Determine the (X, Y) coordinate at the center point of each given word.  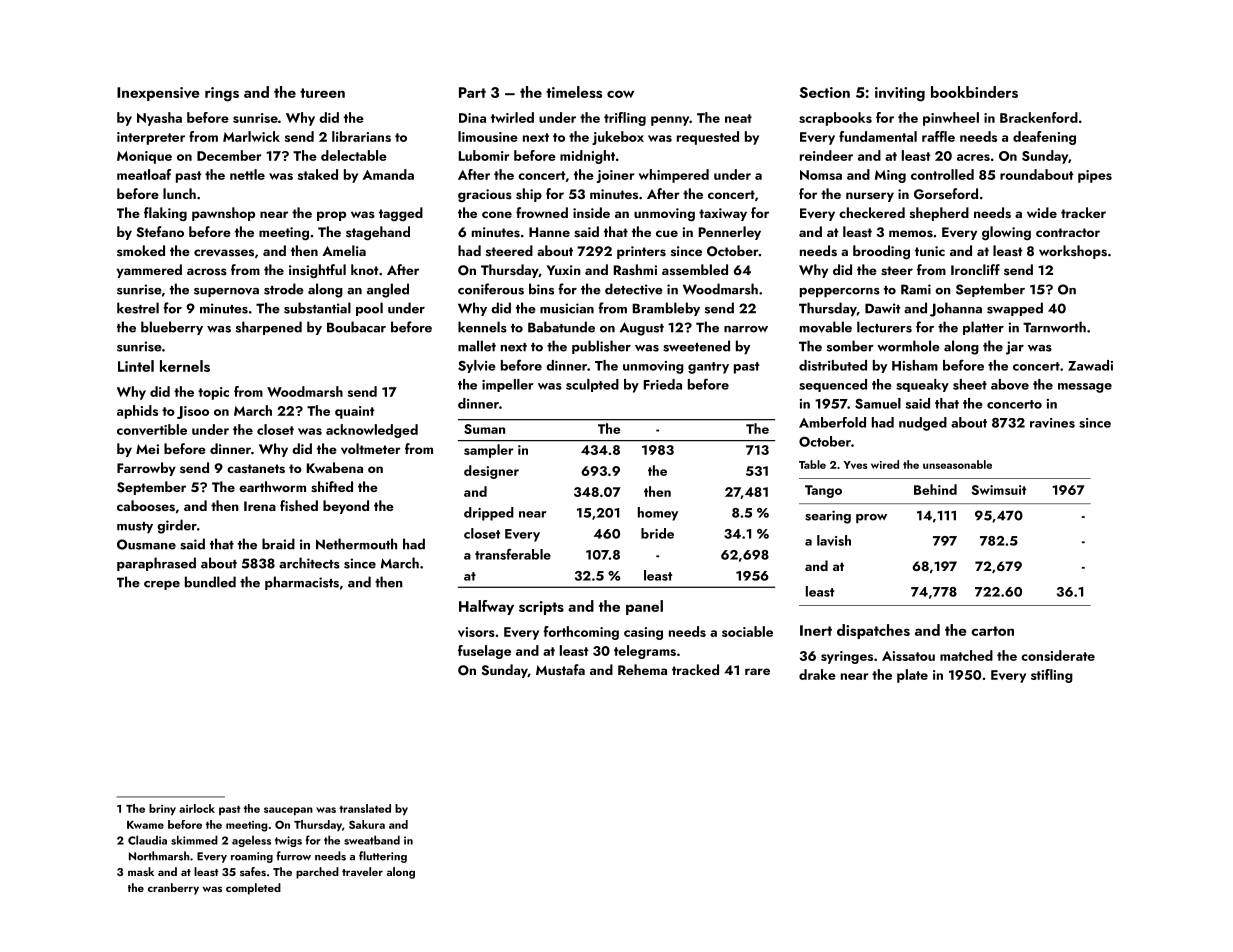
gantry (708, 368)
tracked (695, 669)
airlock (197, 808)
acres (973, 157)
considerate (1058, 655)
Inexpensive (158, 94)
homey (658, 514)
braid (278, 544)
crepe (162, 585)
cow (620, 94)
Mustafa (560, 669)
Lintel (136, 366)
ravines (1052, 423)
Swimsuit (998, 490)
